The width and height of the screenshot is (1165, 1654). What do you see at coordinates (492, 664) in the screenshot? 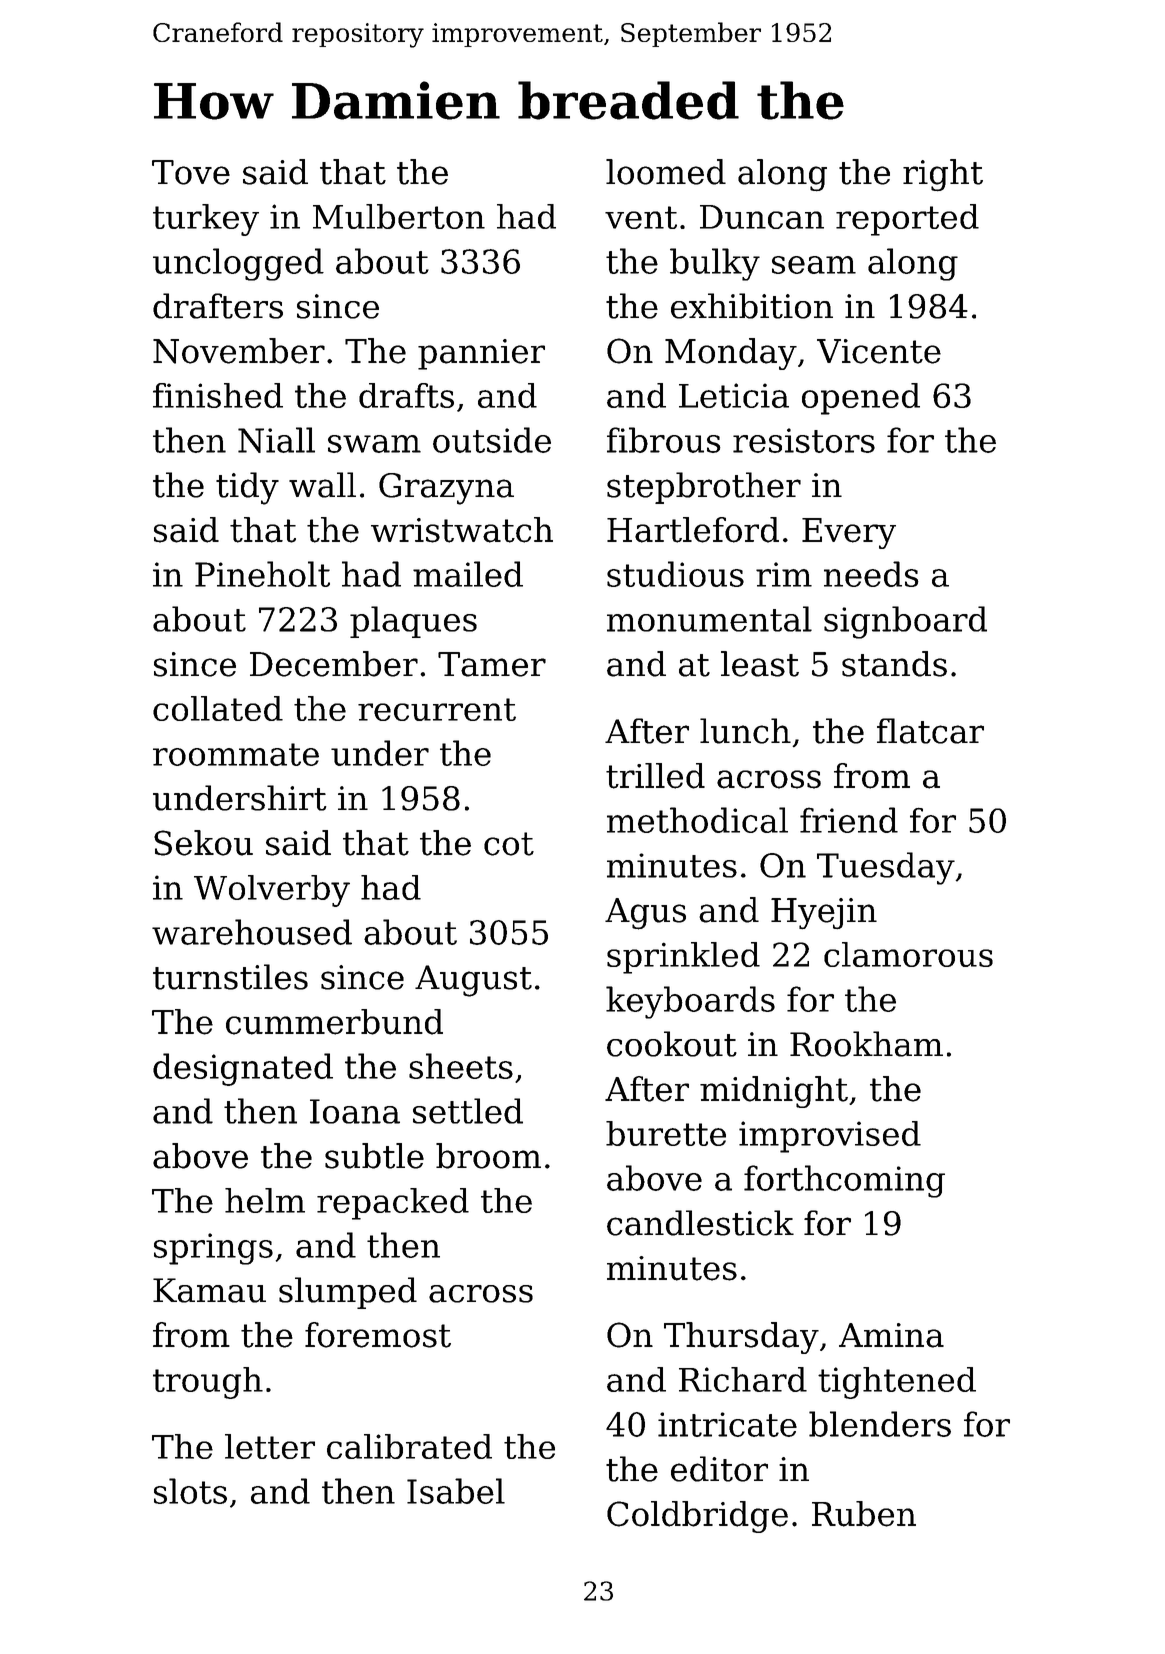
I see `Tamer` at bounding box center [492, 664].
